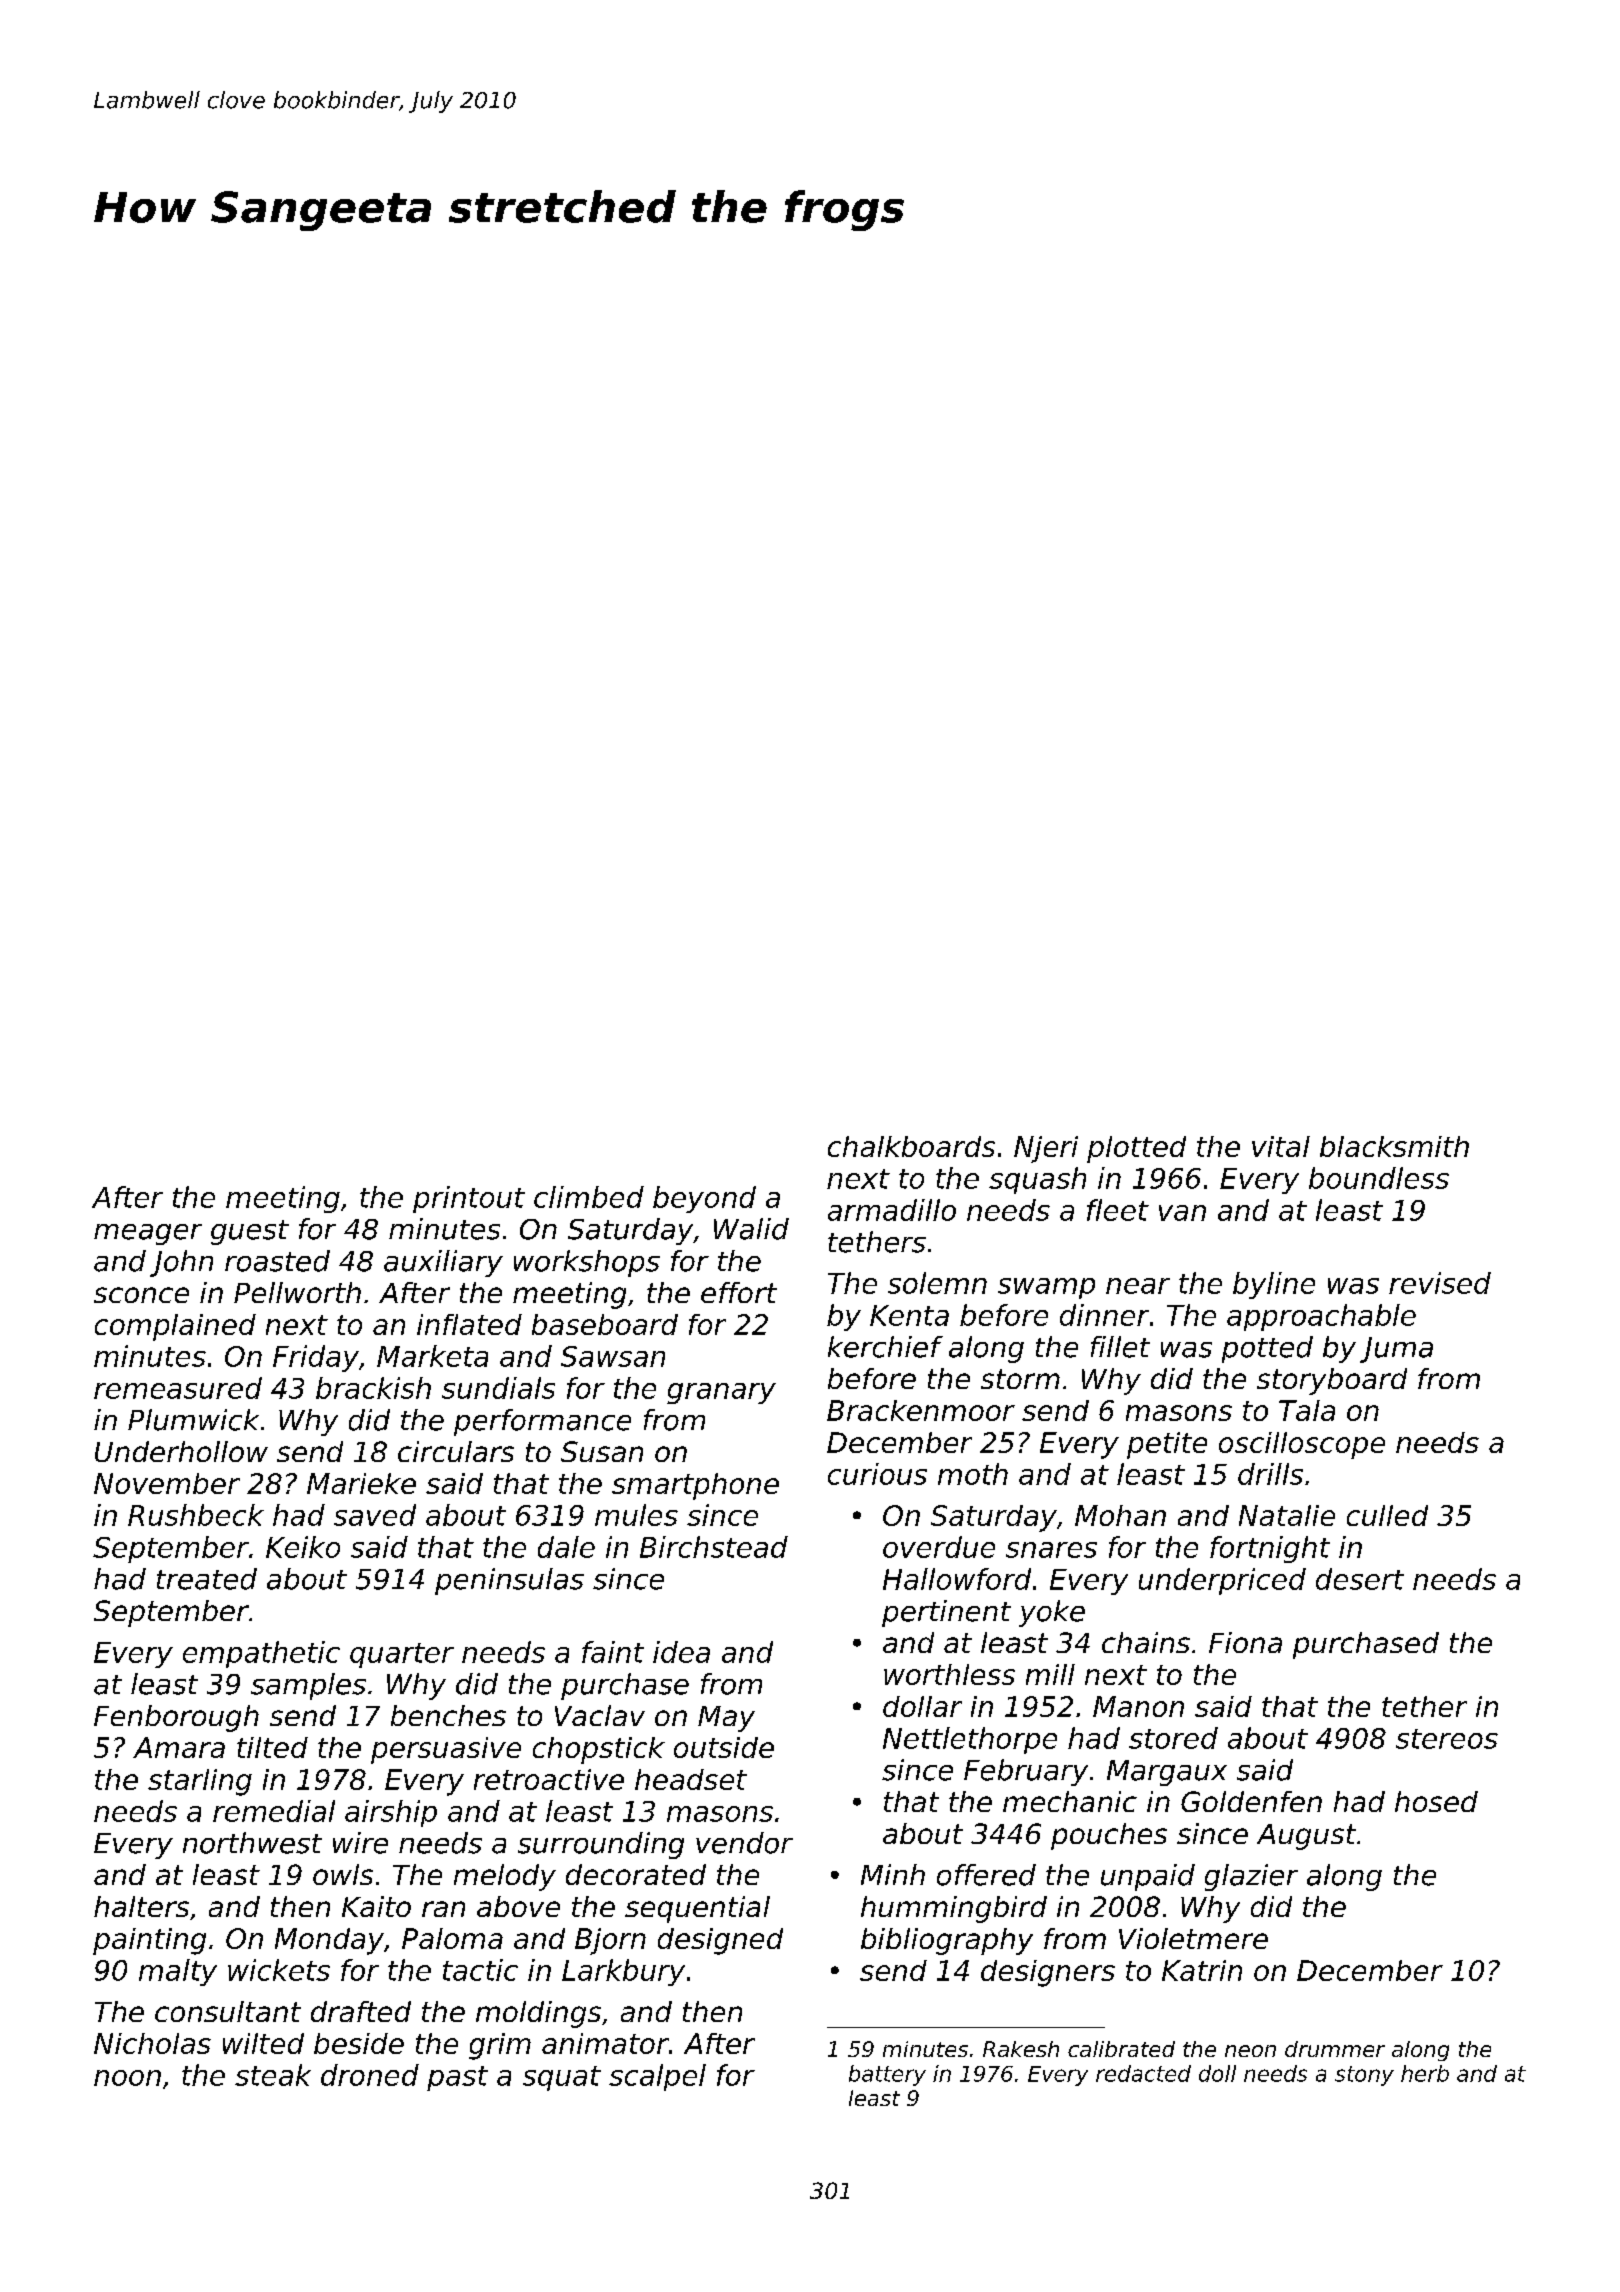 This image has height=2292, width=1620. What do you see at coordinates (681, 1652) in the image?
I see `idea` at bounding box center [681, 1652].
